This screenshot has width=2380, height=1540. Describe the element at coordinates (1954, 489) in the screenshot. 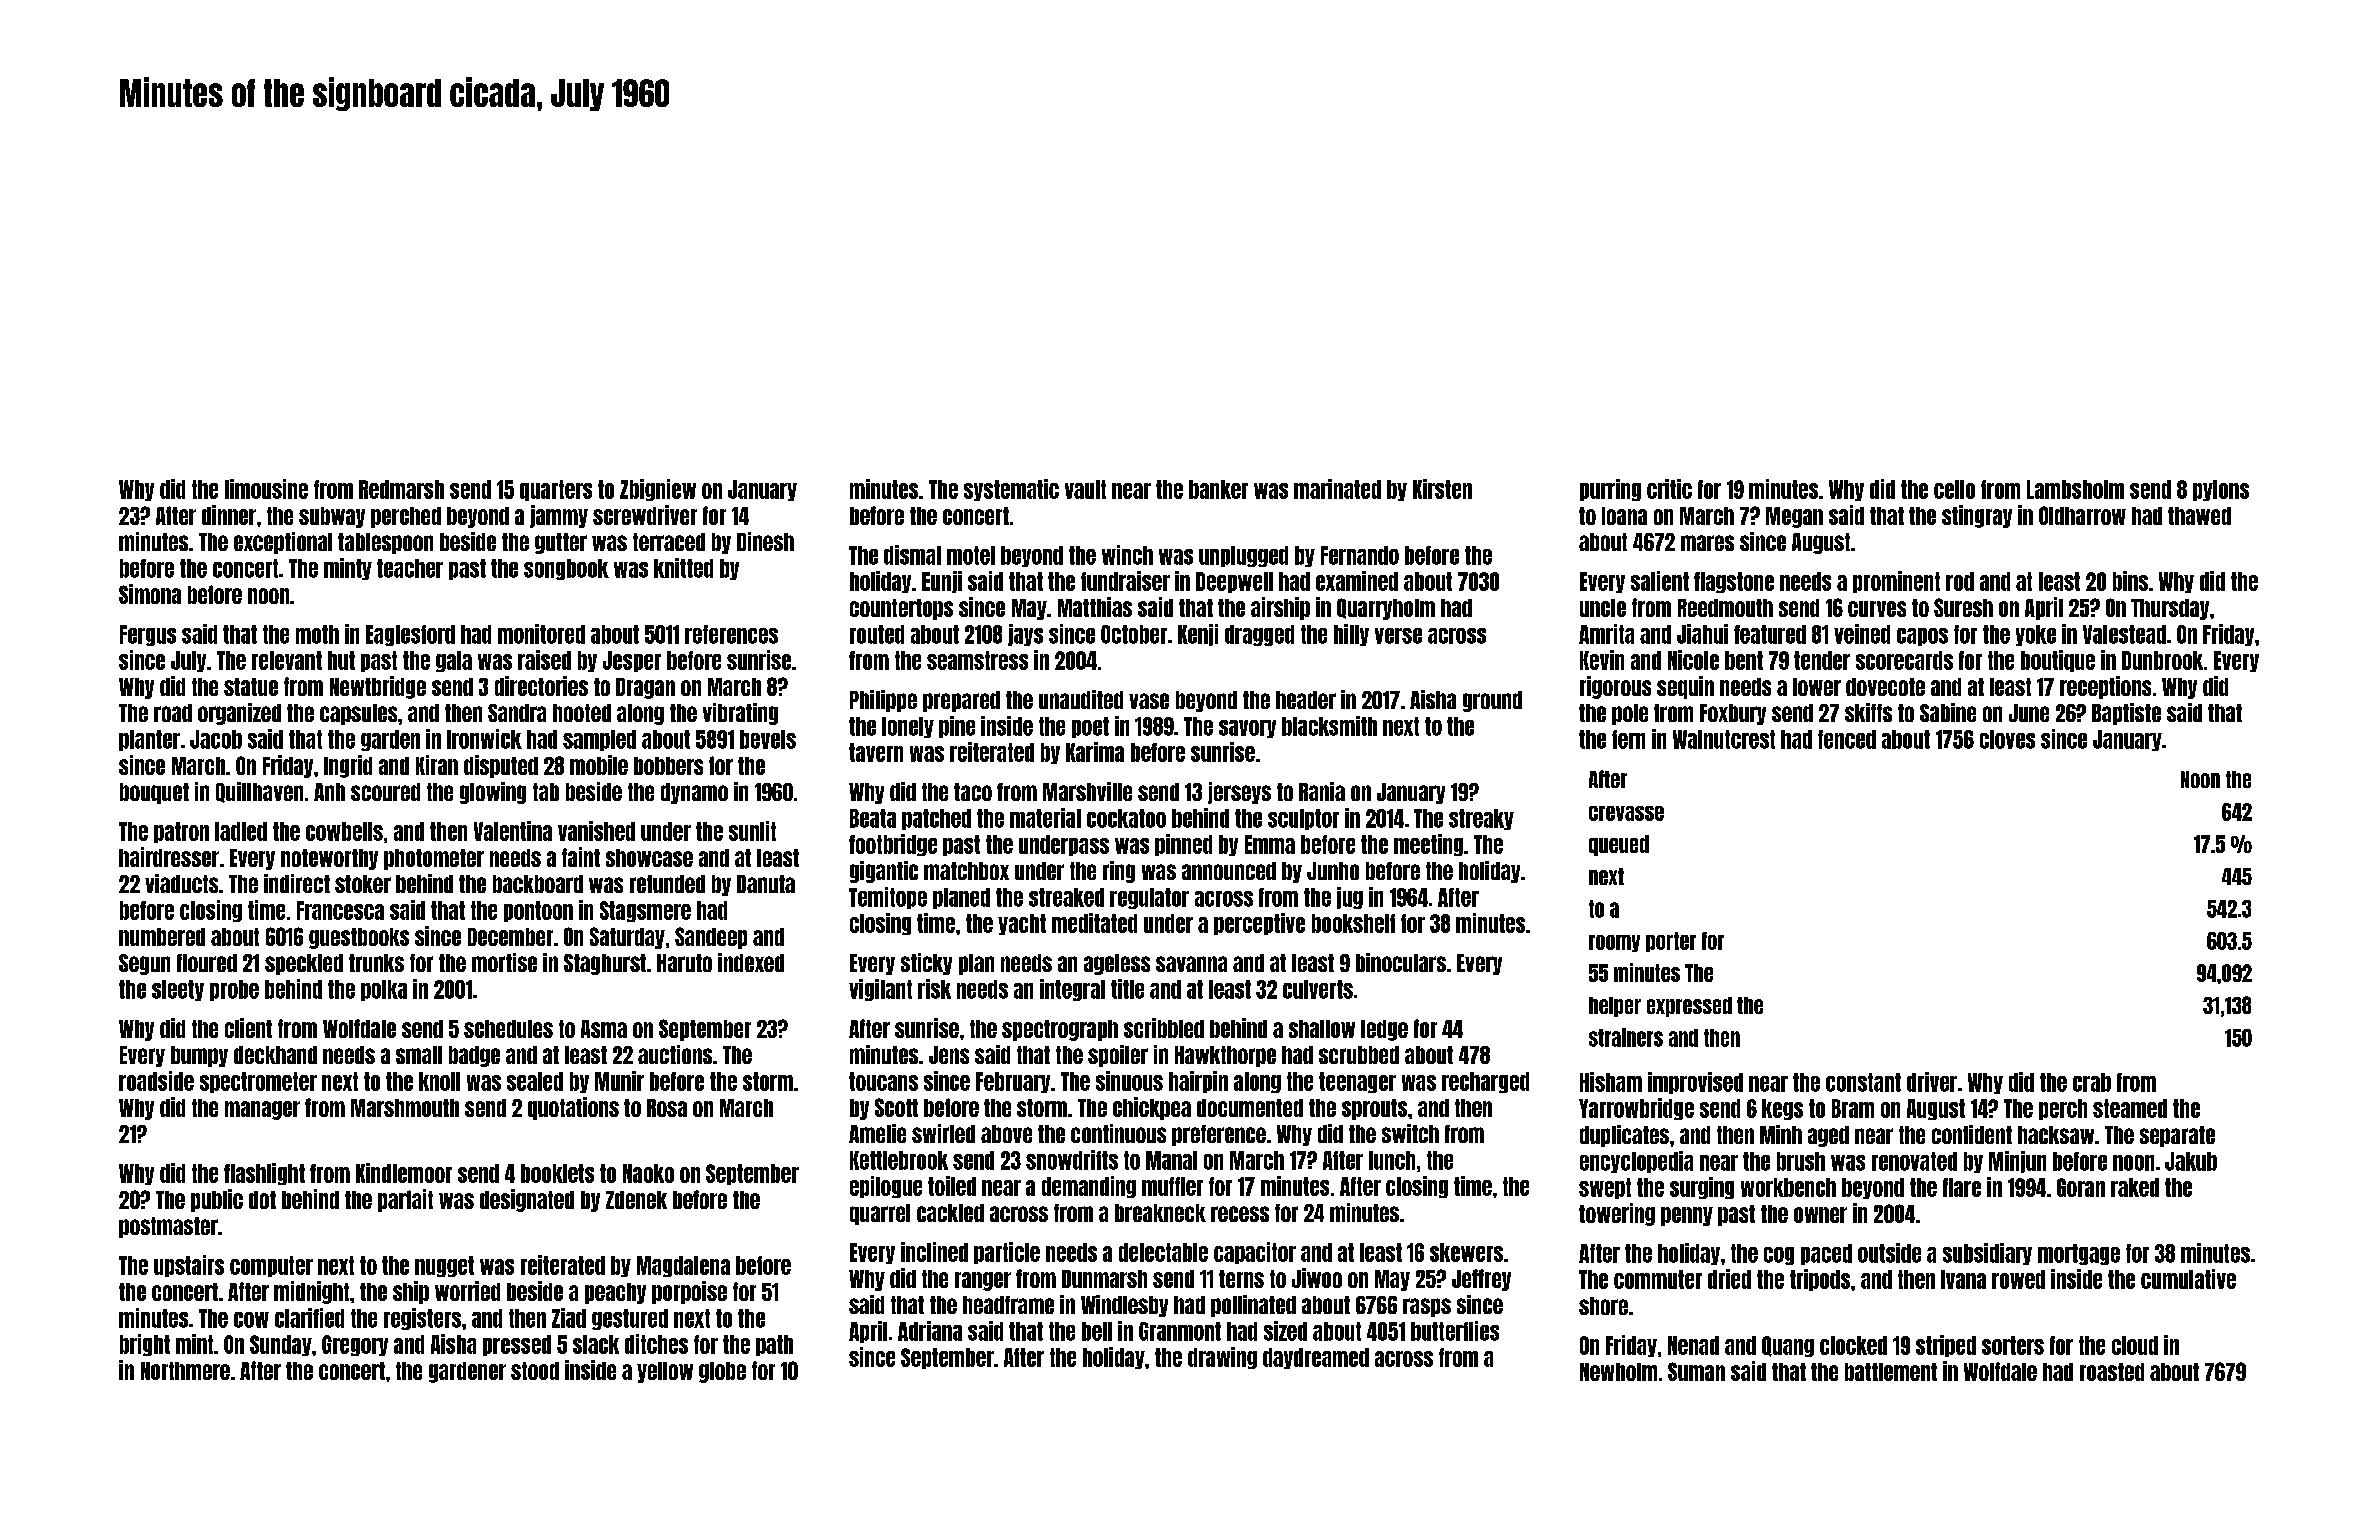

I see `cello` at that location.
